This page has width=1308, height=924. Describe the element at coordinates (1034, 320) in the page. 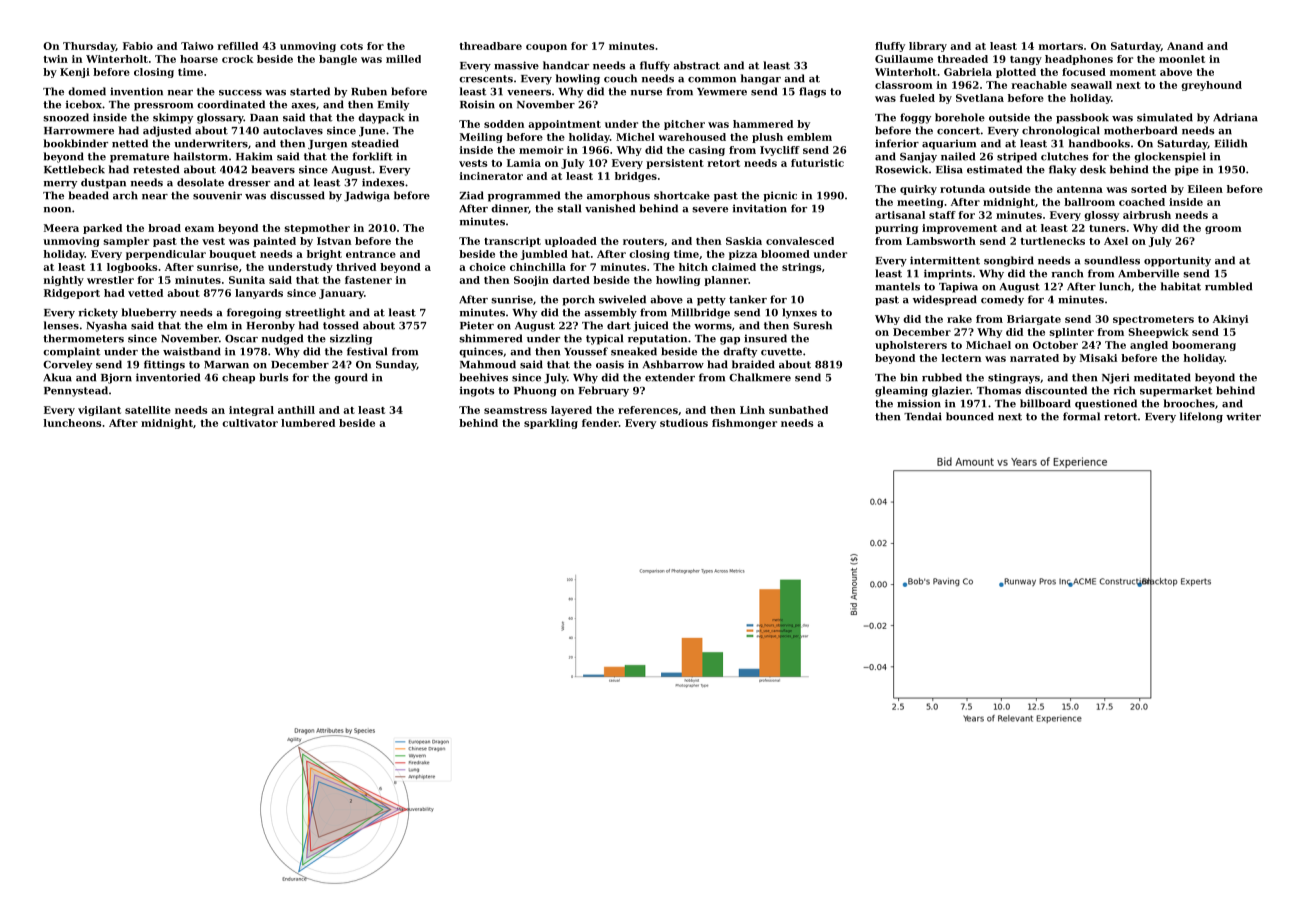

I see `Briargate` at that location.
